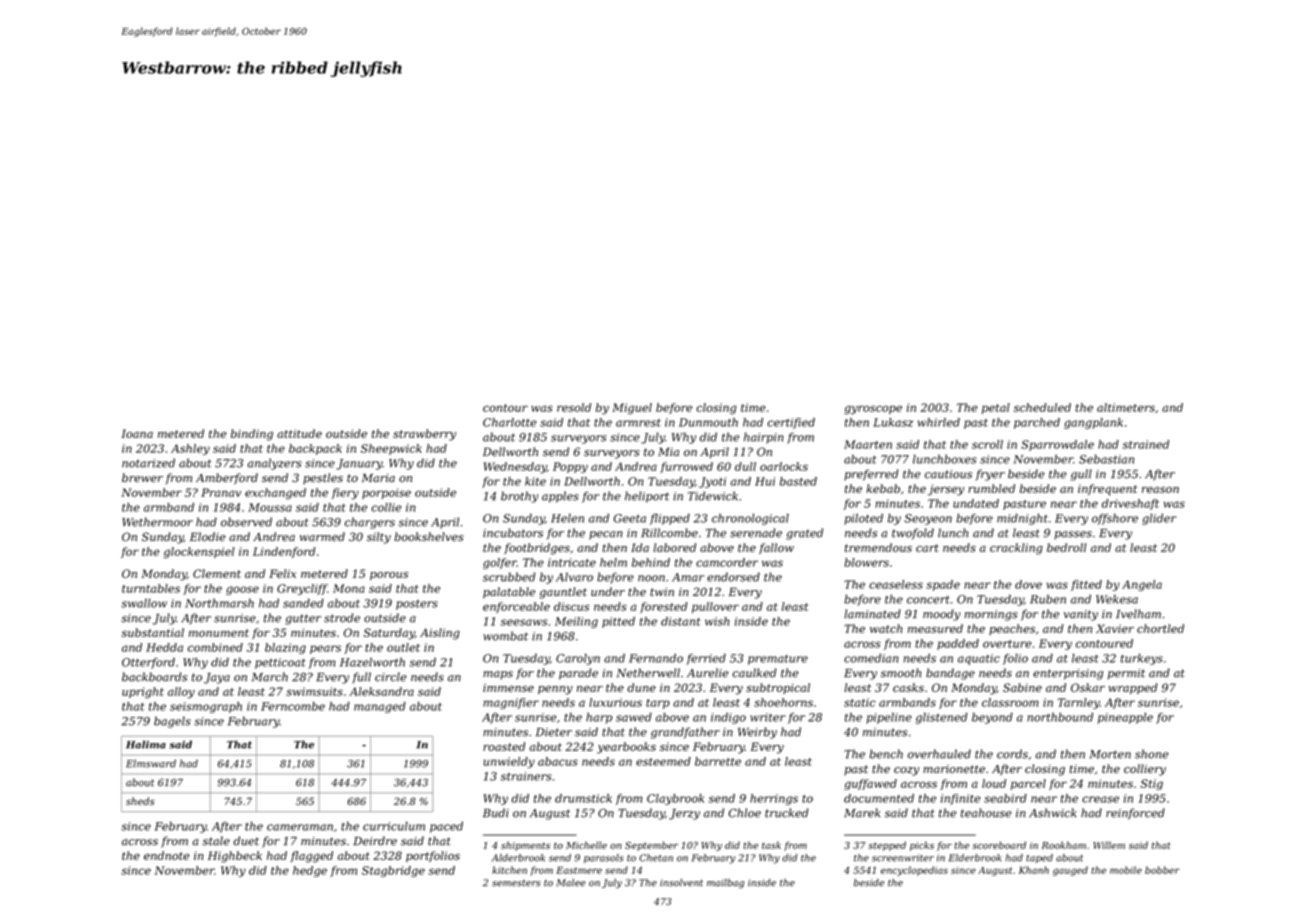 This screenshot has height=924, width=1308. What do you see at coordinates (632, 409) in the screenshot?
I see `Miguel` at bounding box center [632, 409].
